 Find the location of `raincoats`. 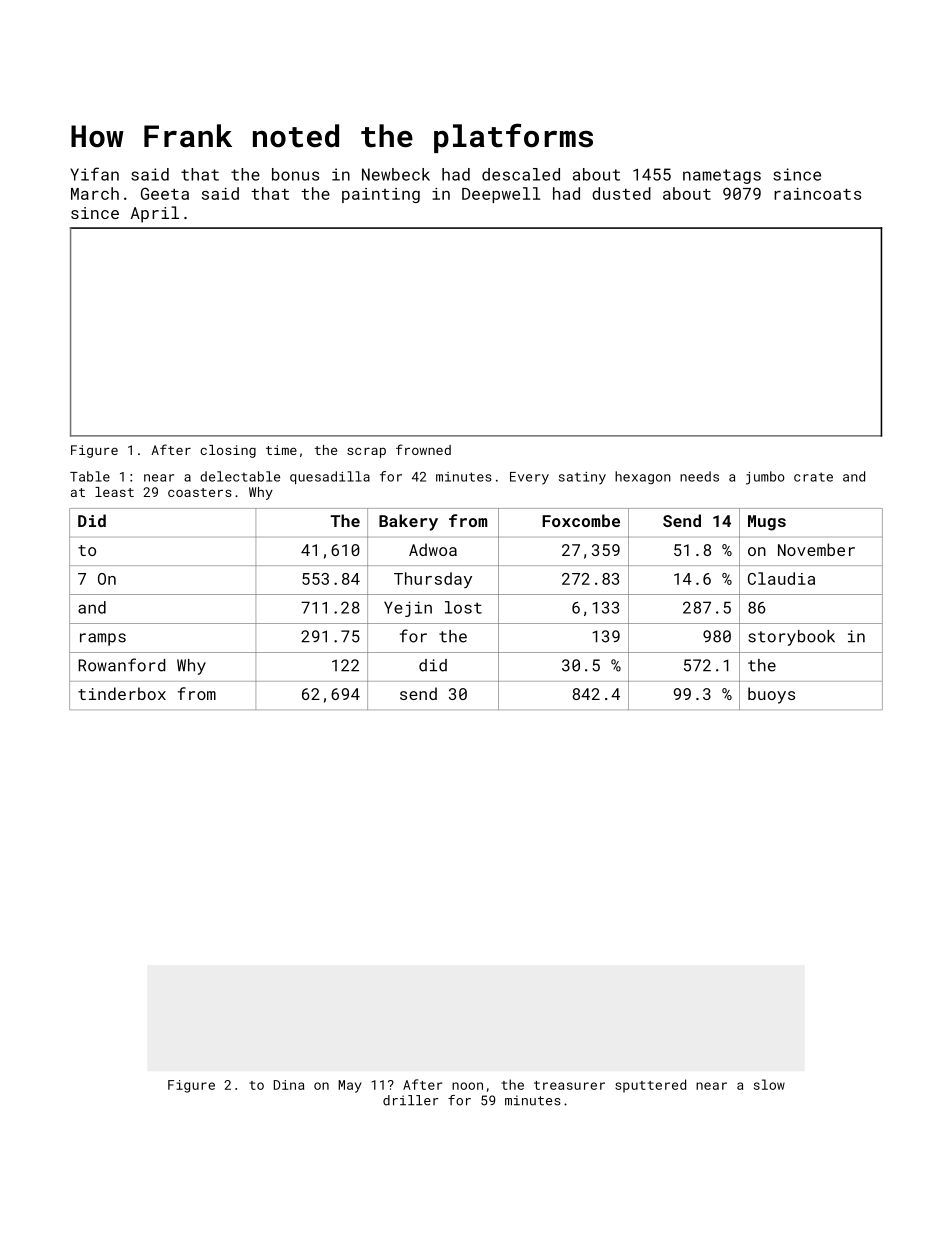

raincoats is located at coordinates (818, 194).
